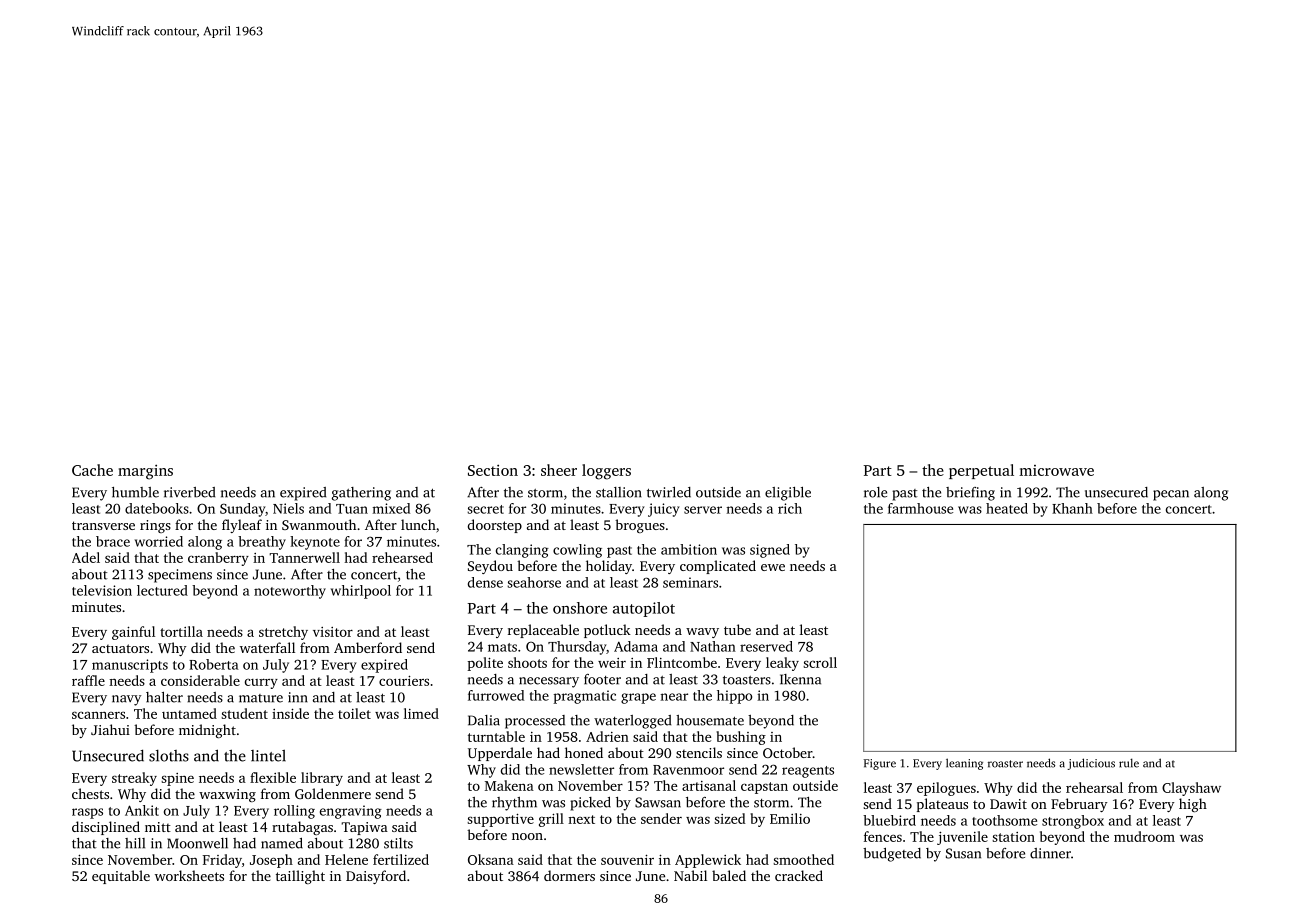  Describe the element at coordinates (1050, 853) in the image. I see `dinner` at that location.
